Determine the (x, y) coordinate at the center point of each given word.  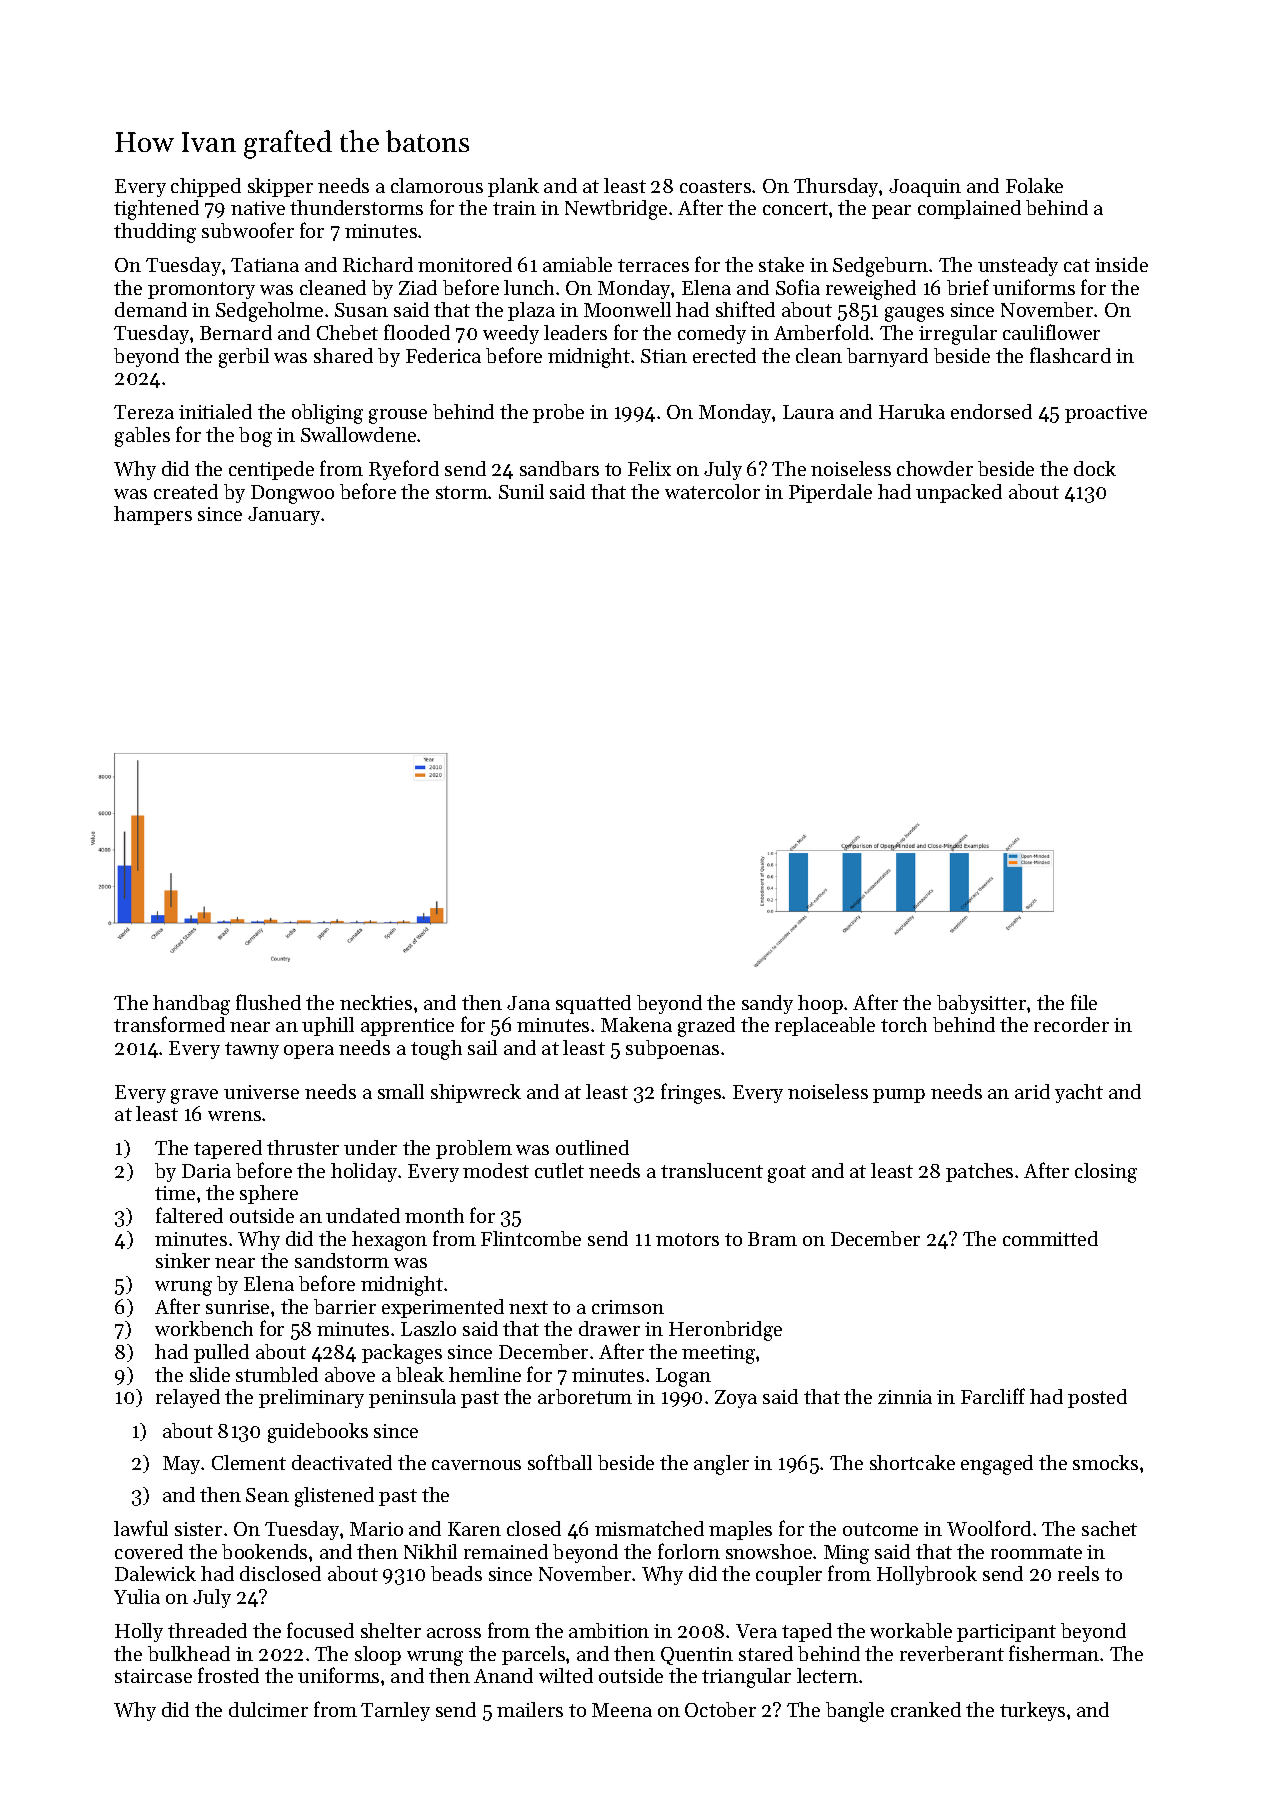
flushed (268, 1002)
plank (513, 187)
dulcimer (268, 1709)
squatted (593, 1004)
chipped (206, 187)
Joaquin (925, 188)
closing (1106, 1173)
